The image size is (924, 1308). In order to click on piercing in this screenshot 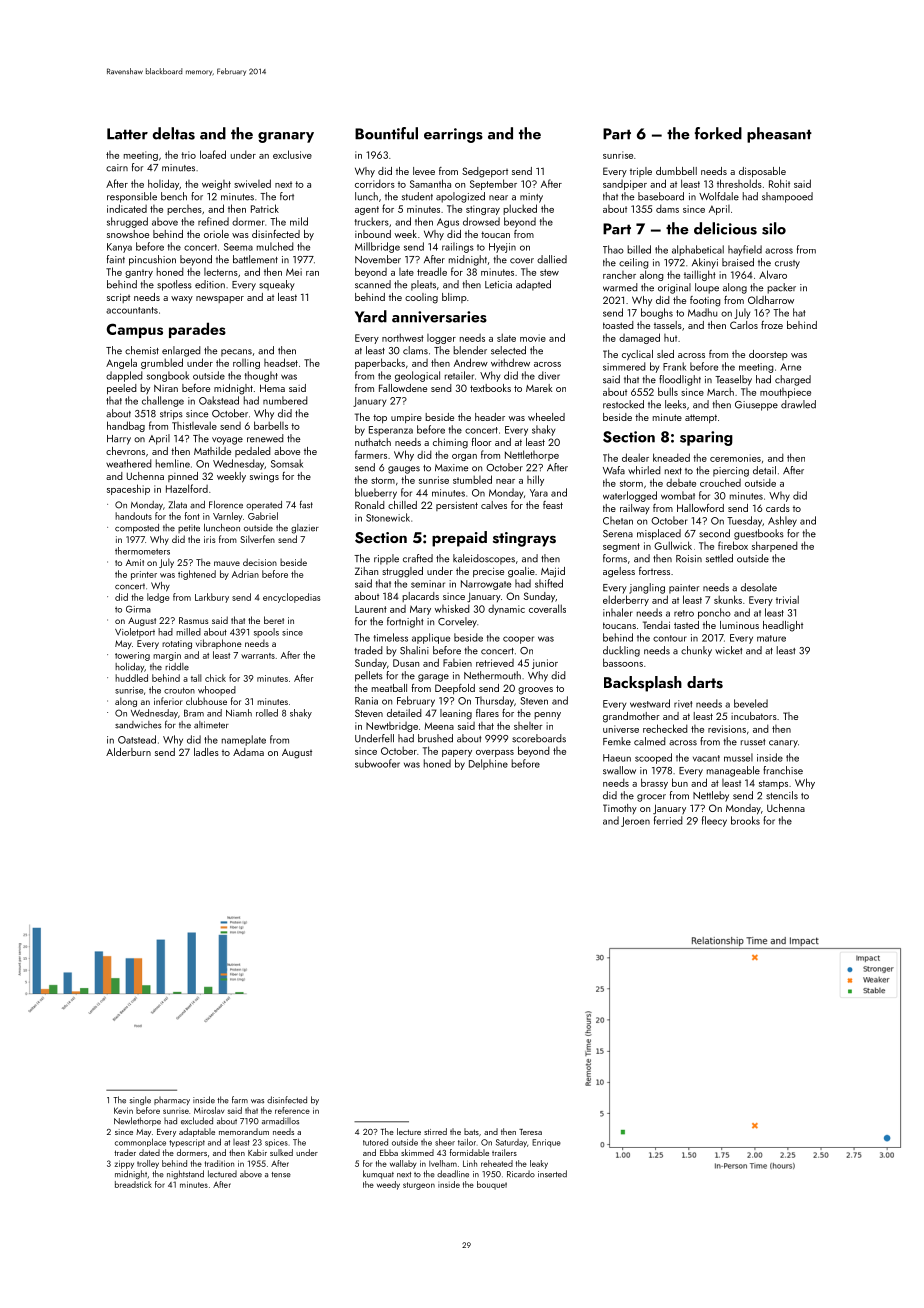, I will do `click(731, 472)`.
